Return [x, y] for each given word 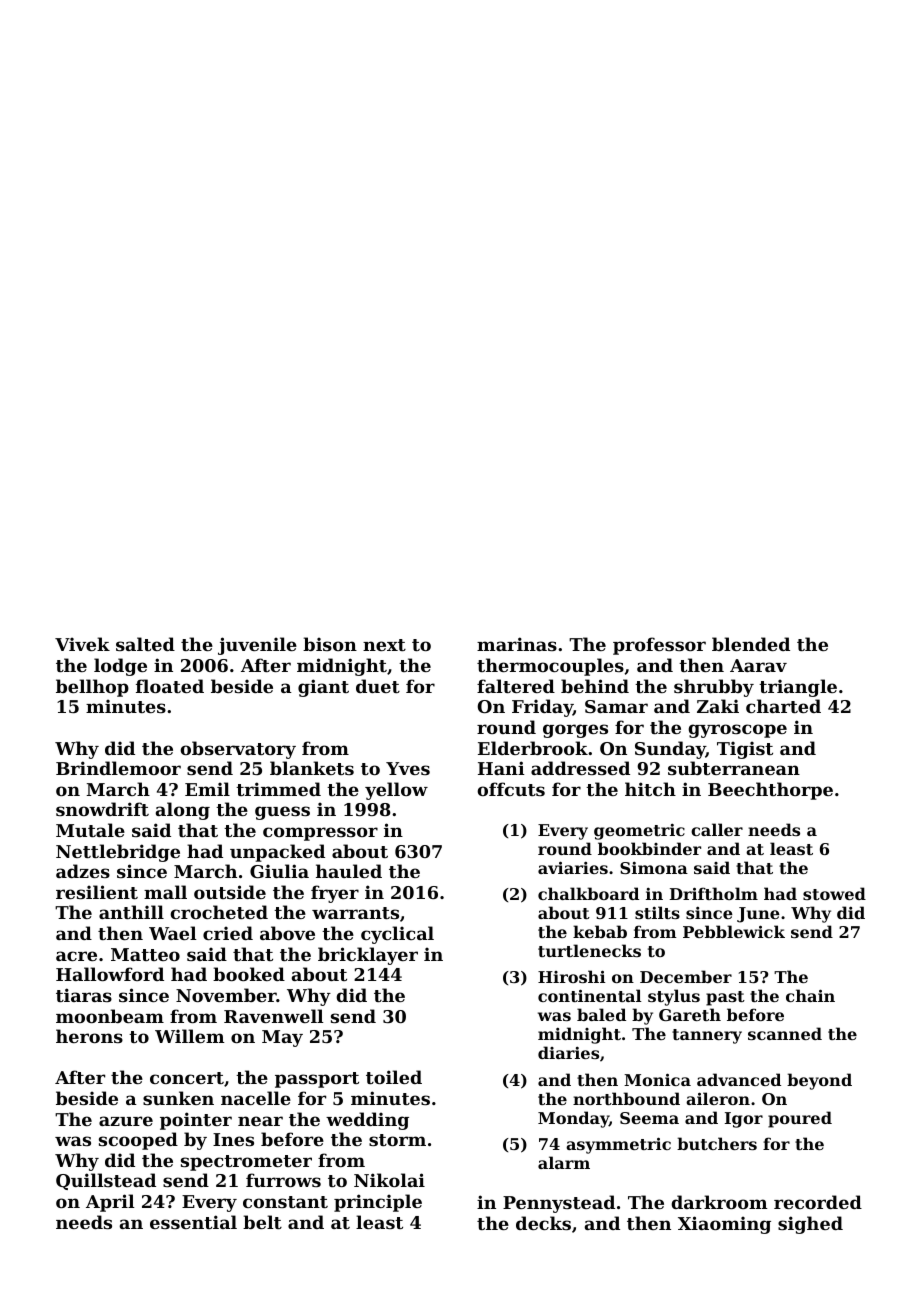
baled [601, 1014]
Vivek [82, 644]
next [384, 645]
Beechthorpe [770, 791]
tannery [707, 1036]
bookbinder [649, 848]
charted [783, 706]
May [282, 1038]
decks [543, 1223]
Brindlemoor [118, 768]
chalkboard [588, 893]
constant [285, 1202]
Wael [173, 933]
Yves [408, 768]
